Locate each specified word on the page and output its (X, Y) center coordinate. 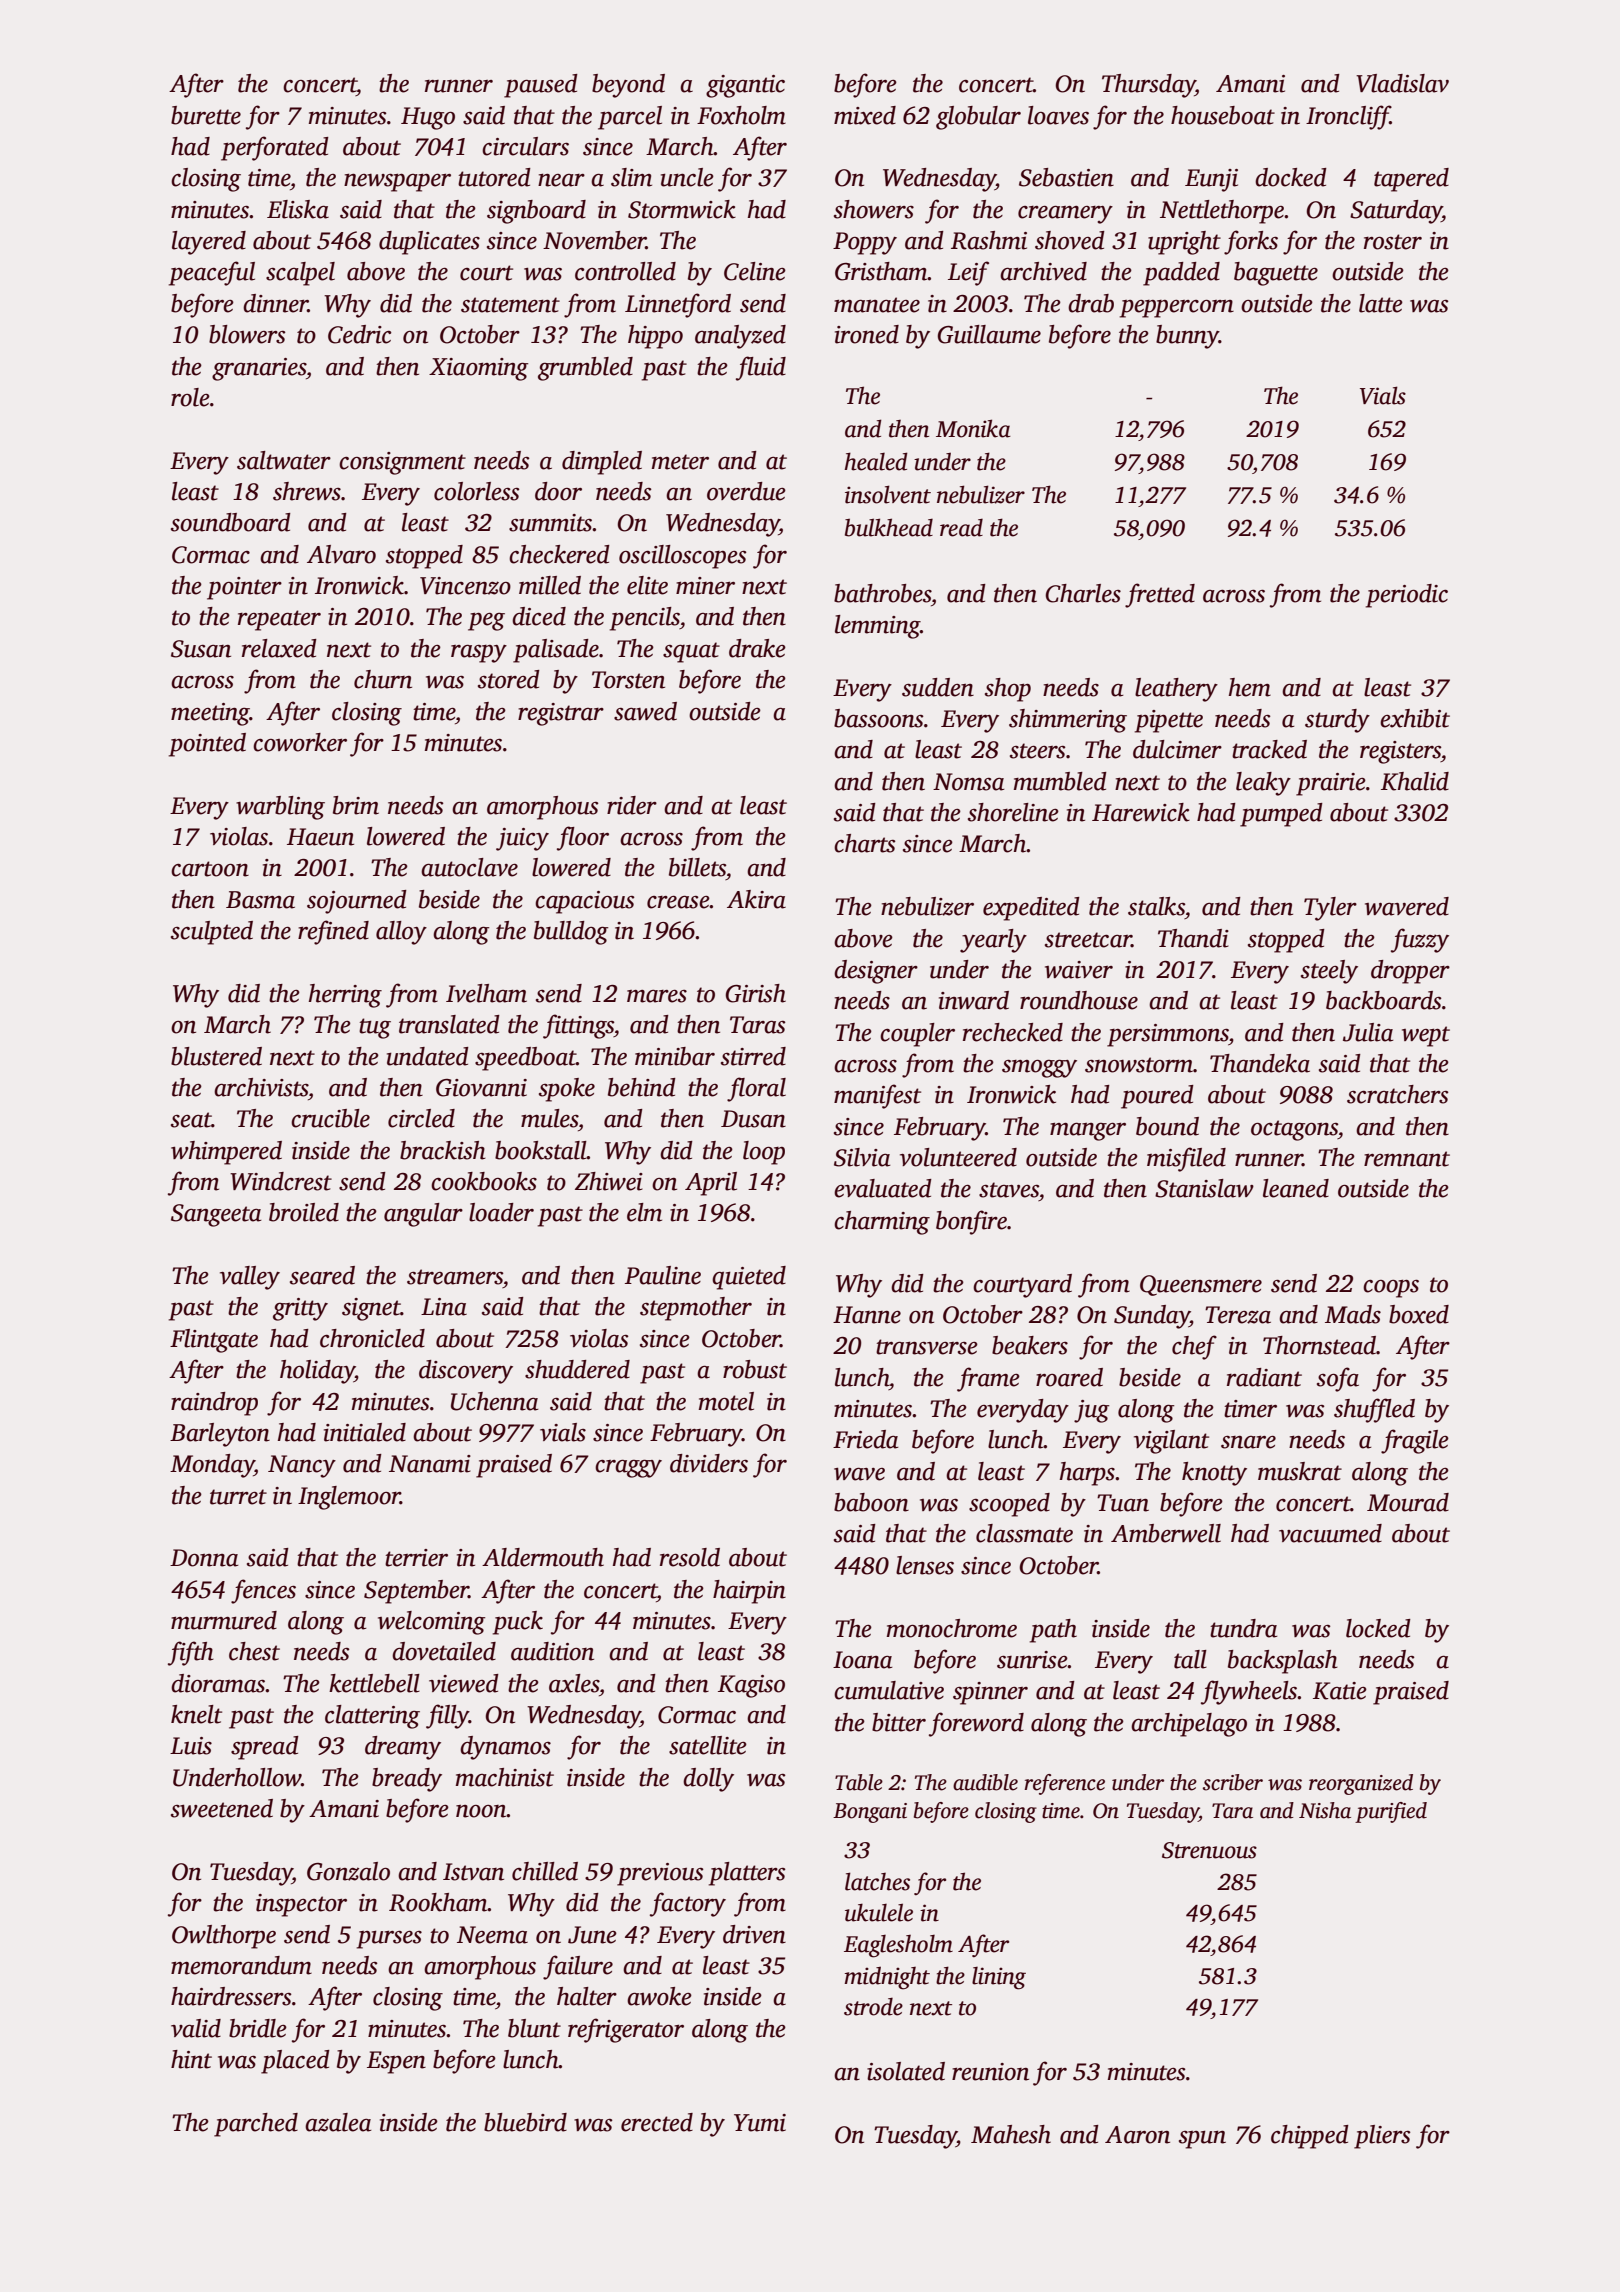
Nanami (430, 1464)
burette (206, 115)
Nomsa (969, 782)
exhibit (1415, 718)
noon (481, 1811)
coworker (300, 742)
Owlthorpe (224, 1937)
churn (383, 679)
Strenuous (1209, 1850)
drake (757, 648)
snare (1248, 1442)
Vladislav (1402, 83)
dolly (708, 1780)
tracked (1269, 749)
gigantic (745, 86)
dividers (709, 1463)
